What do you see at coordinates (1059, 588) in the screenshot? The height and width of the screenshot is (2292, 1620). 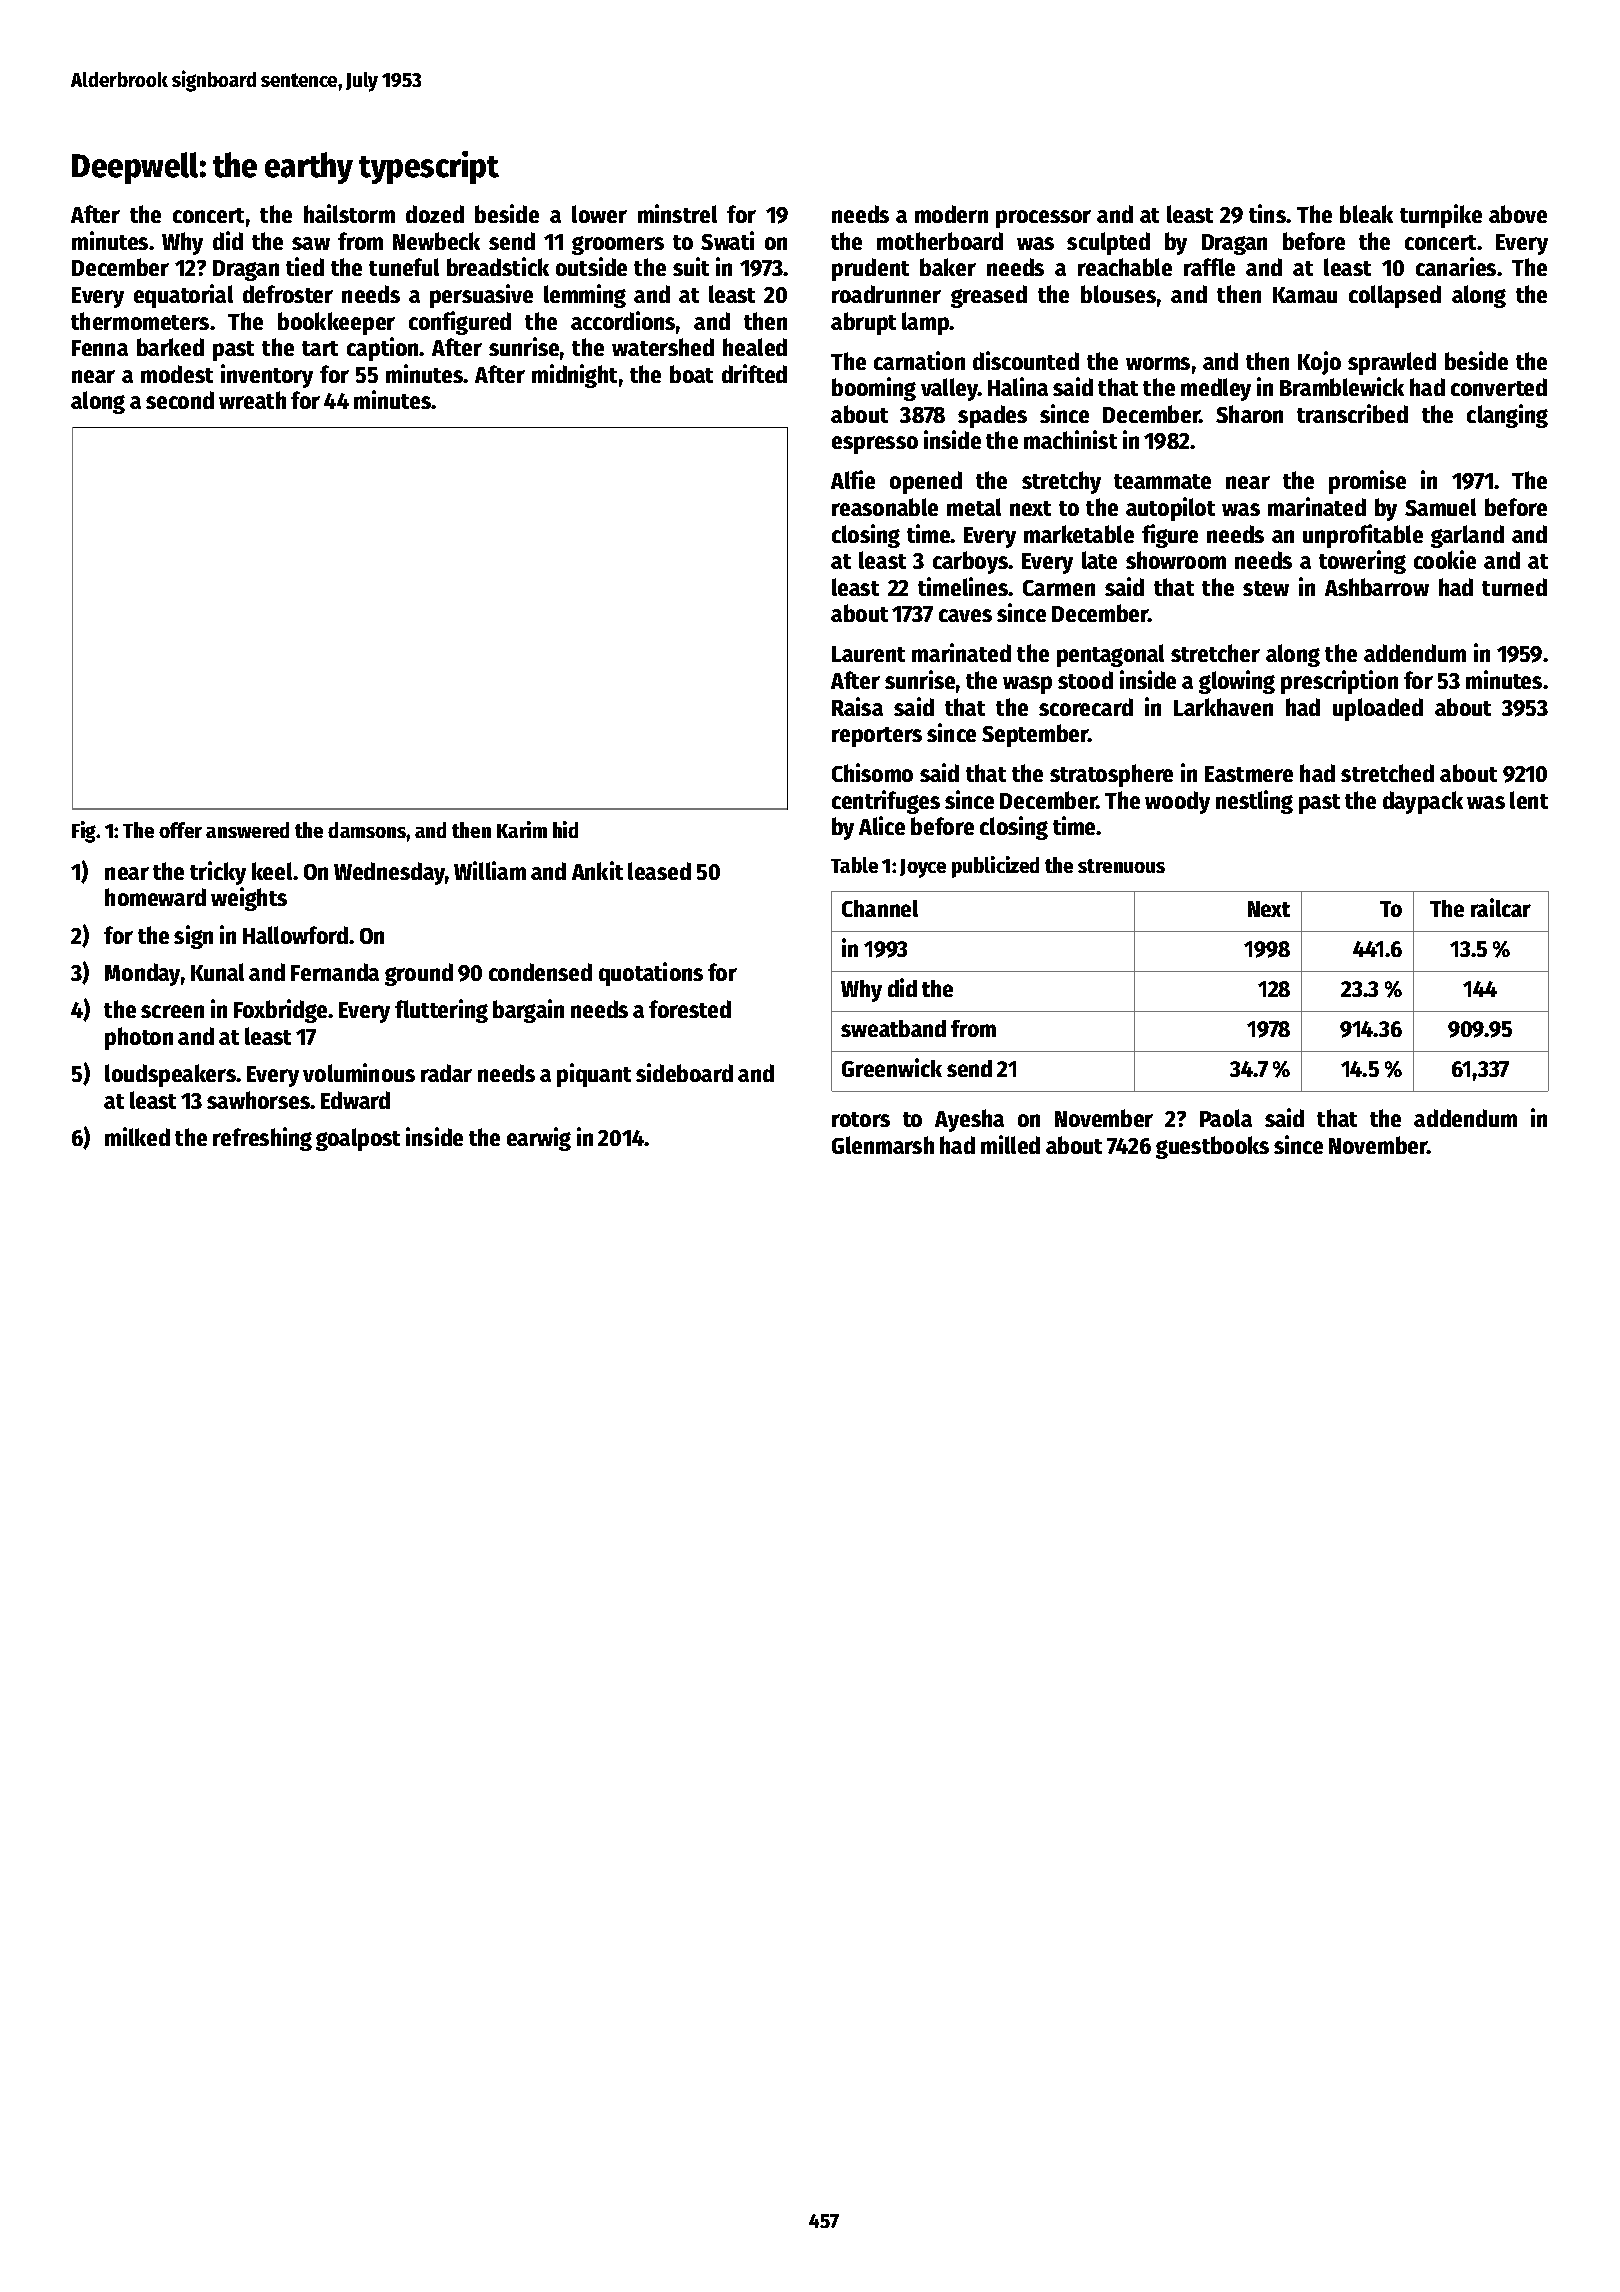 I see `Carmen` at bounding box center [1059, 588].
